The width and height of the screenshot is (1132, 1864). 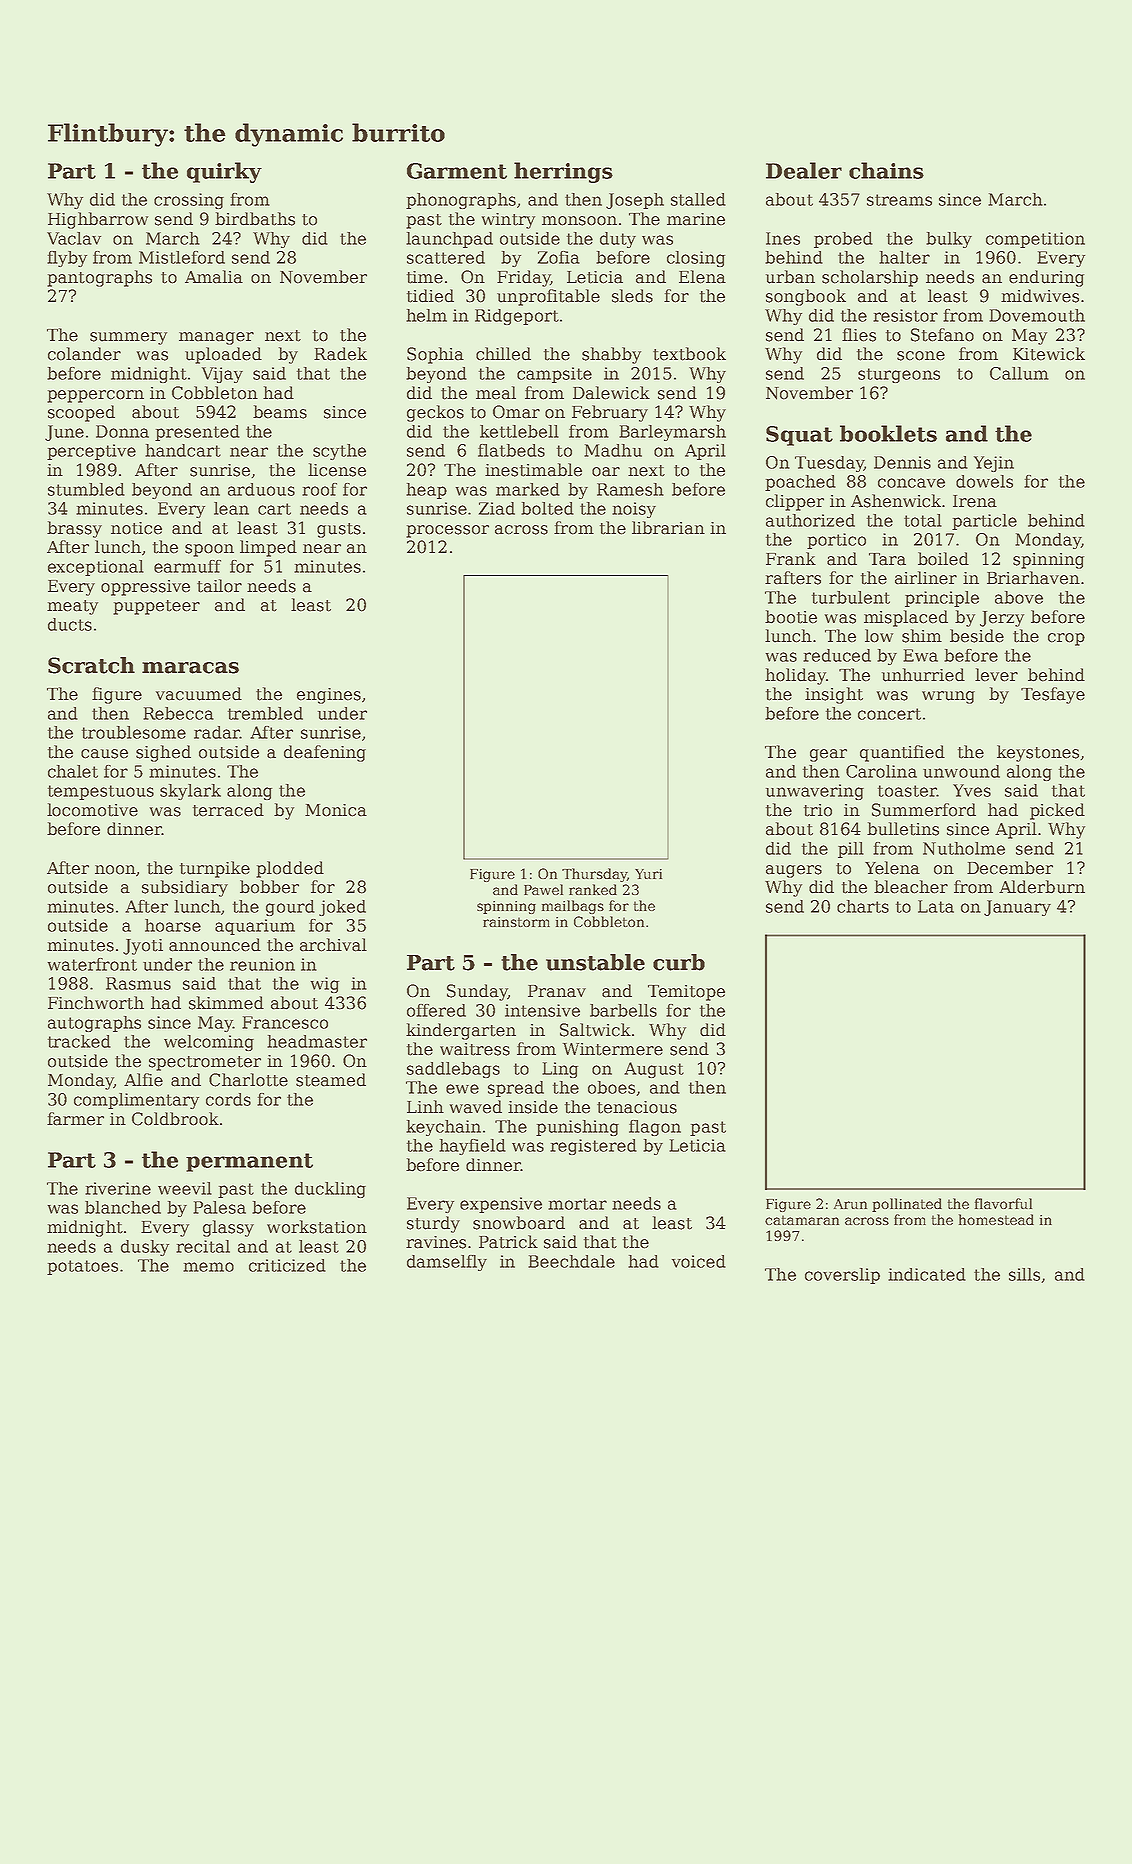 I want to click on quirky, so click(x=224, y=172).
